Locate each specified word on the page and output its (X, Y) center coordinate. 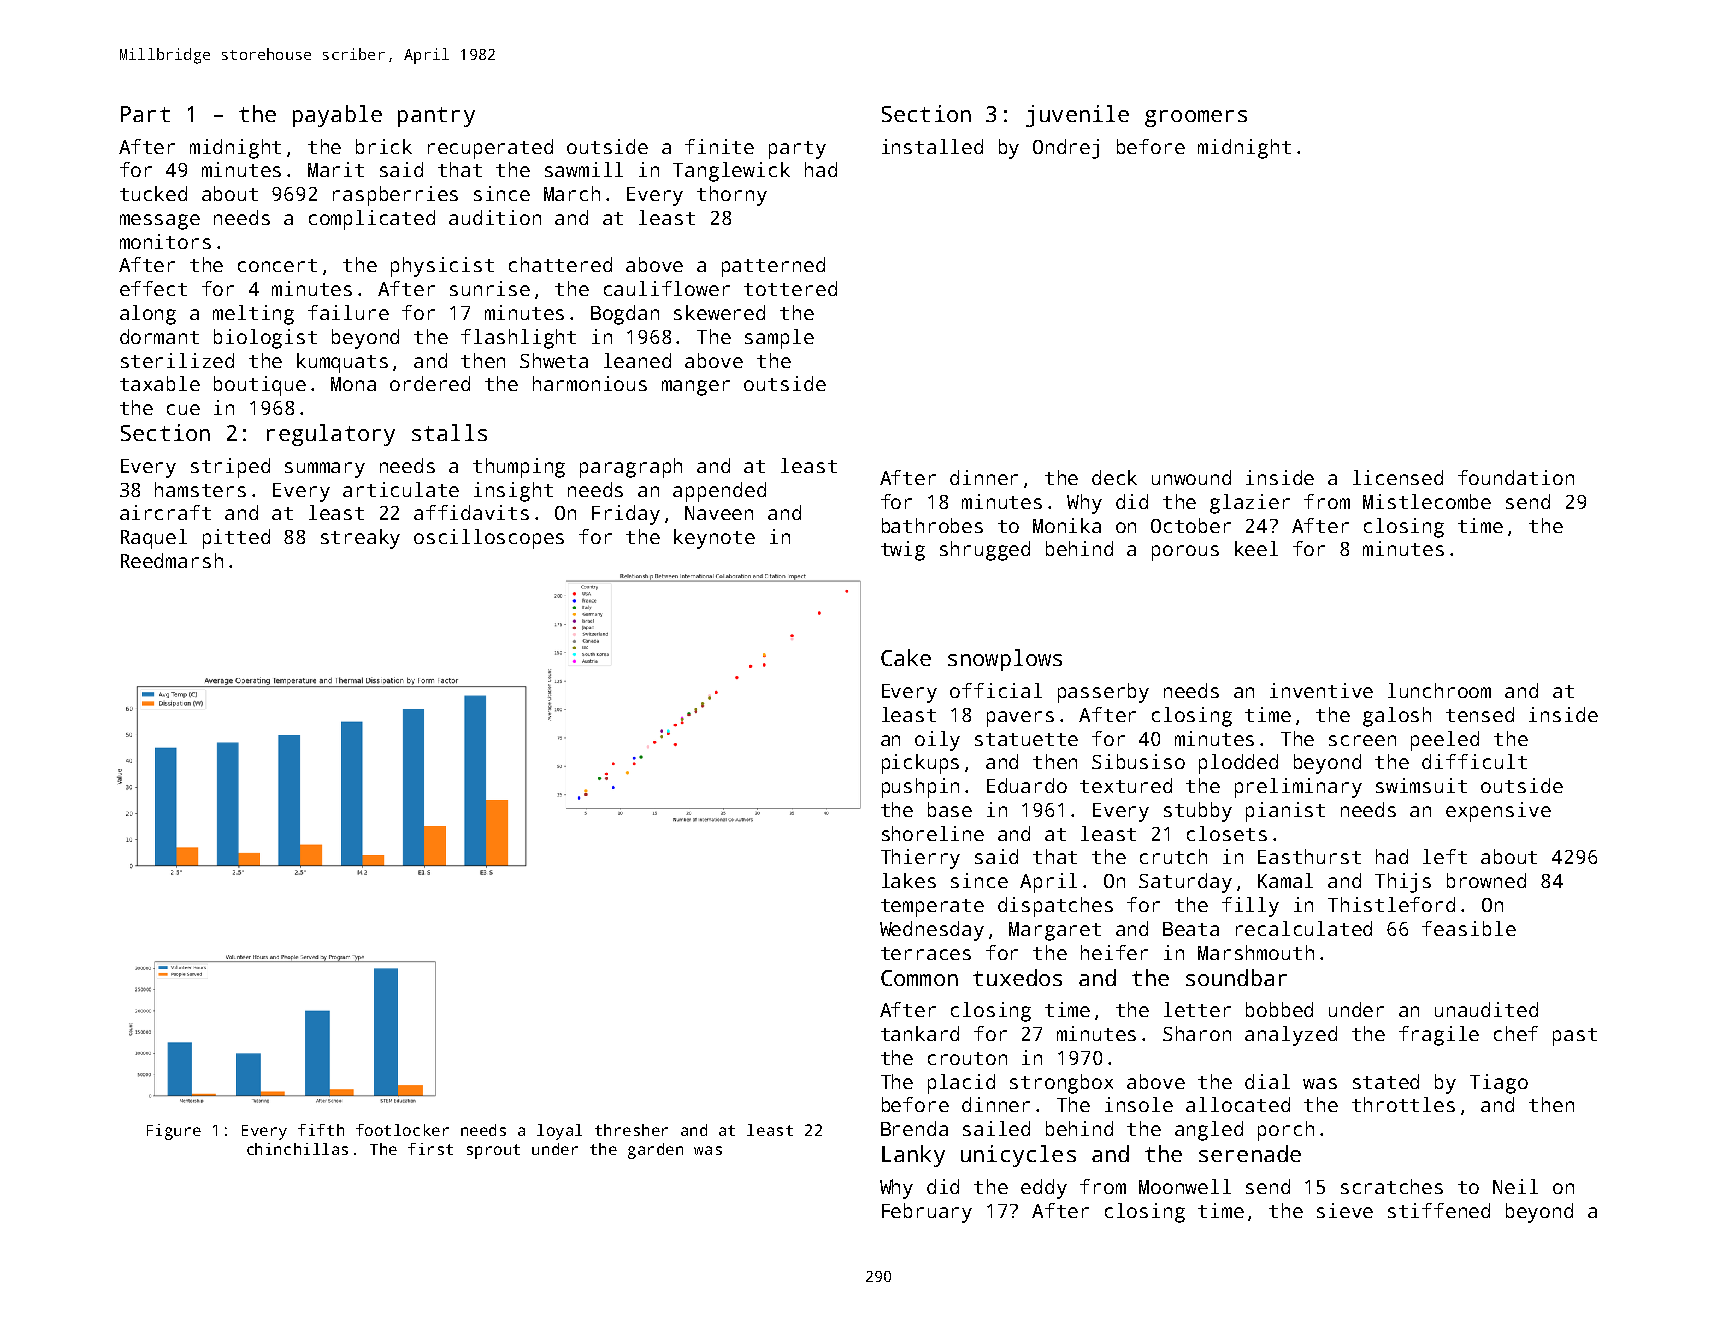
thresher (631, 1130)
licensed (1398, 477)
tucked (153, 193)
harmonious (590, 383)
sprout (493, 1151)
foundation (1516, 477)
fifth (321, 1130)
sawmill (584, 169)
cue (183, 409)
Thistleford (1391, 904)
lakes (909, 880)
